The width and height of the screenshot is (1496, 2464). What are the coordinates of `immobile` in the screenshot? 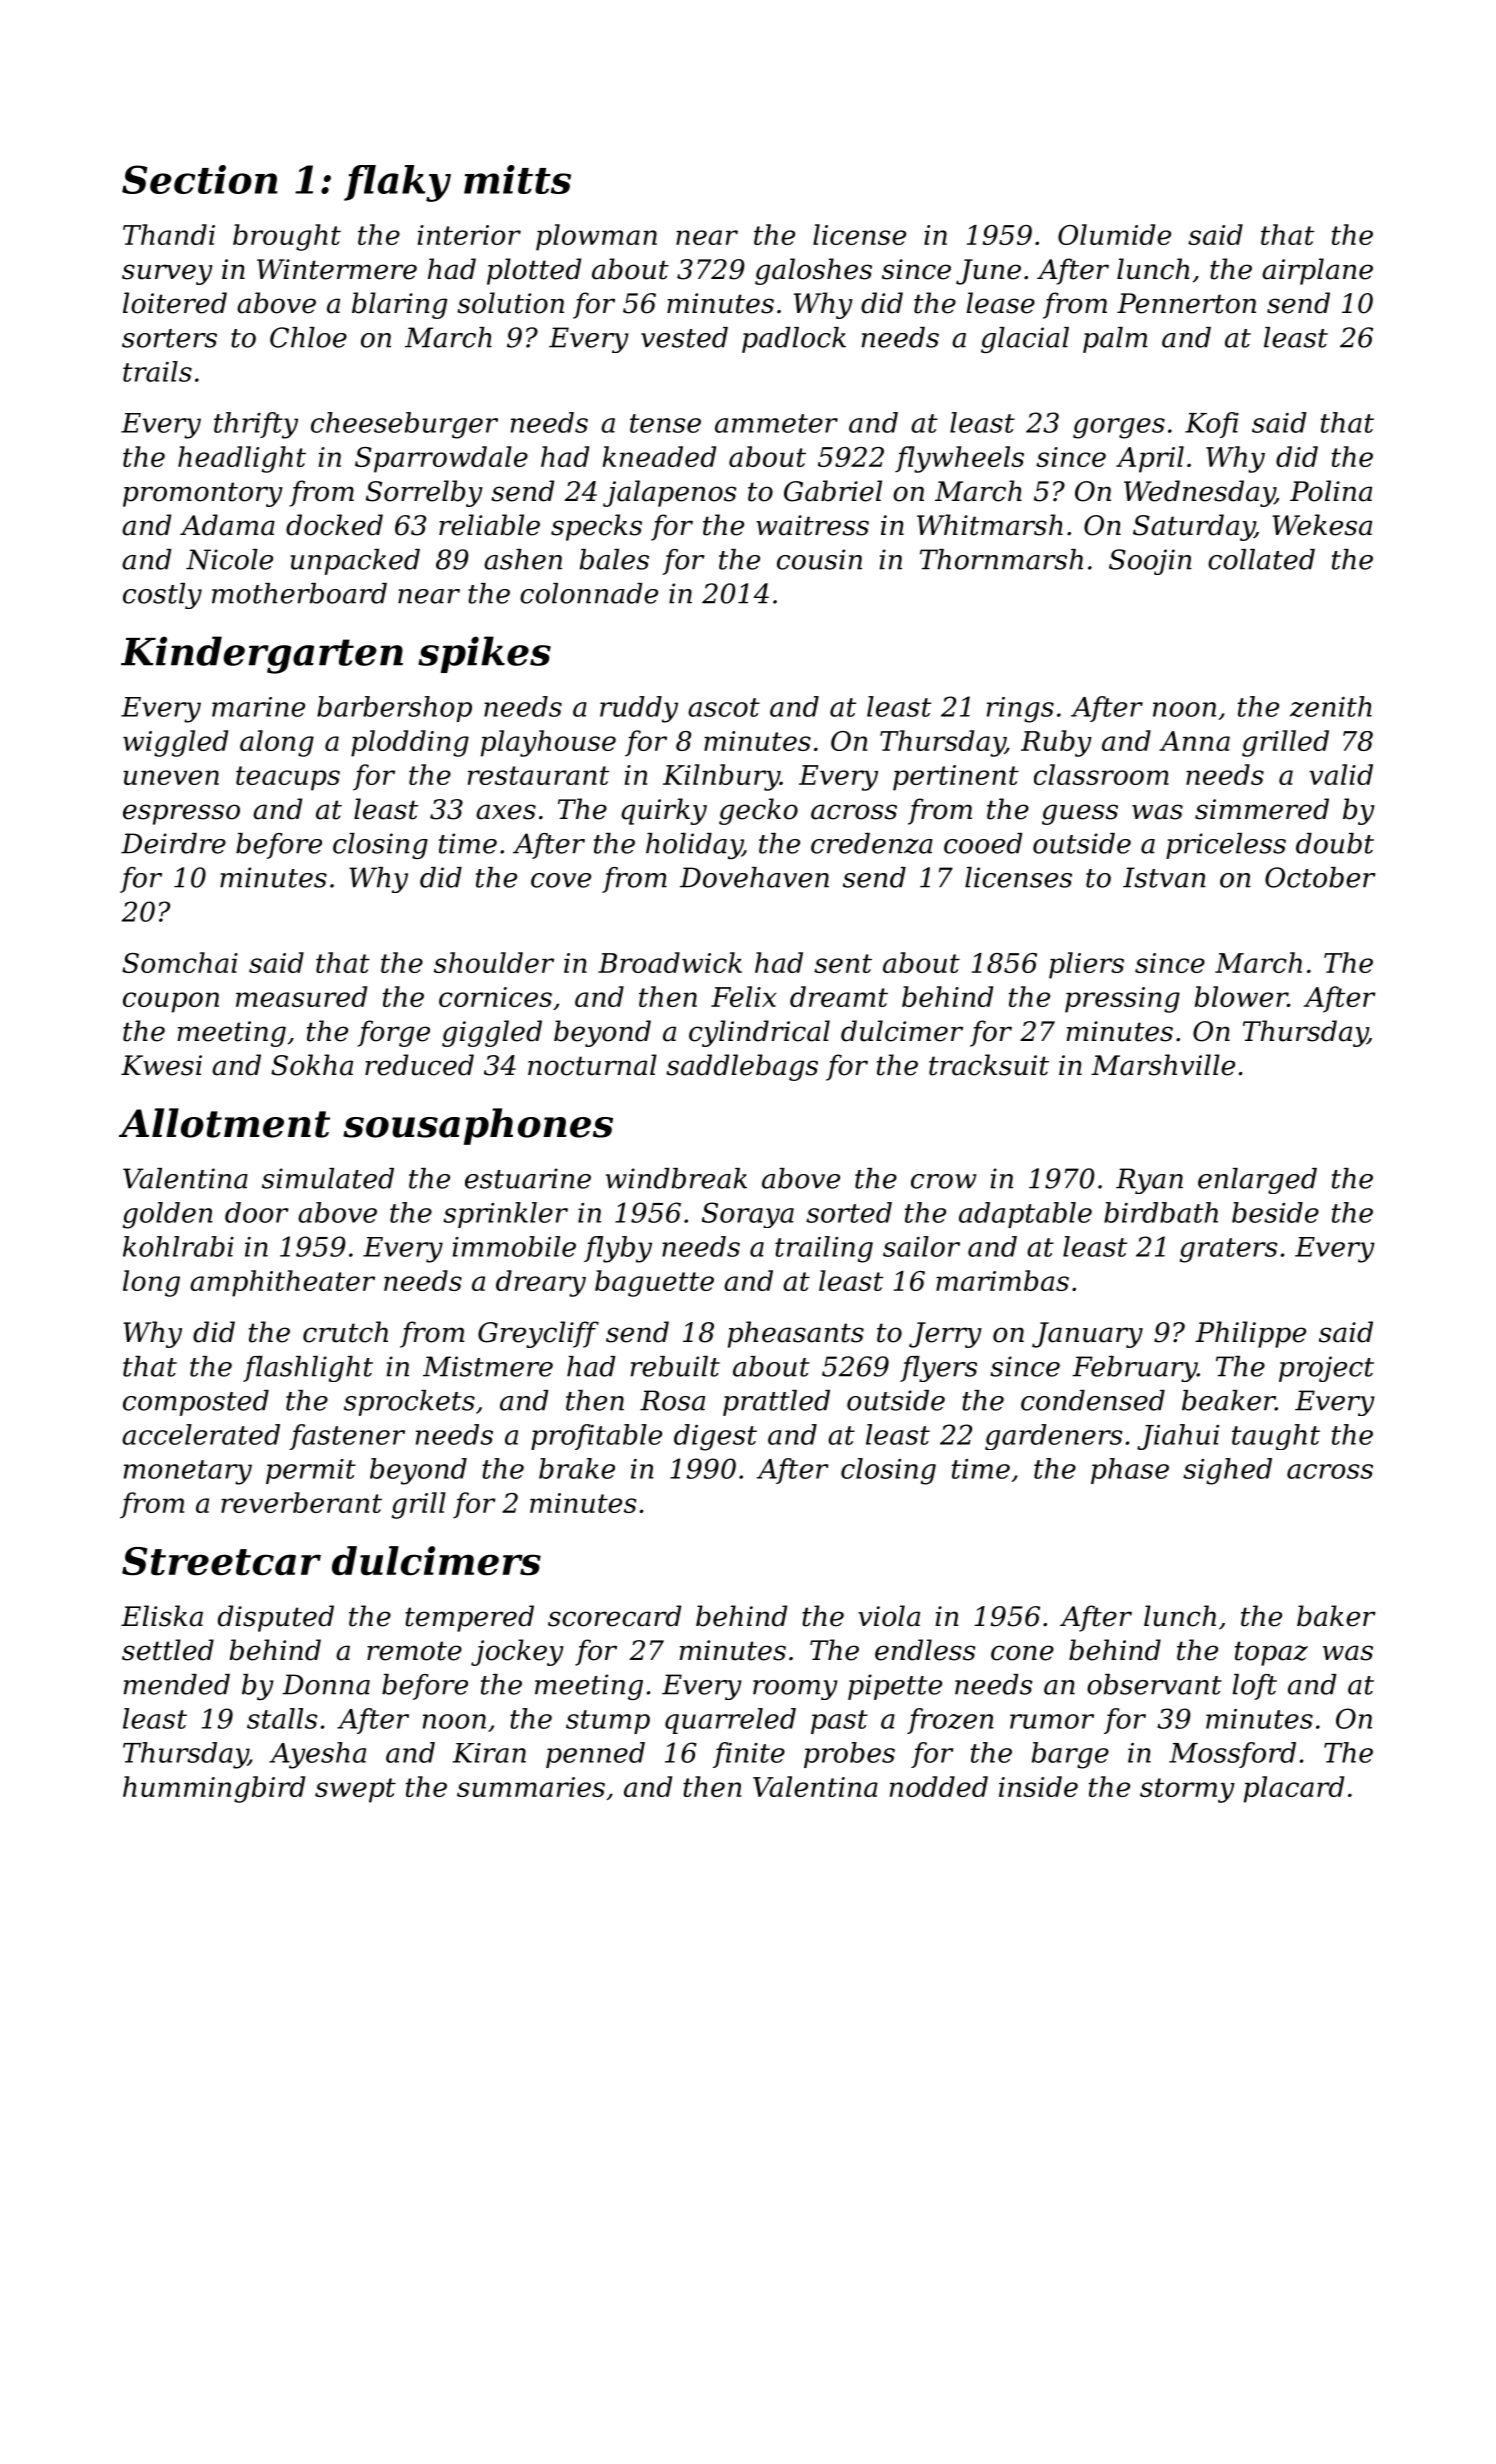 It's located at (514, 1246).
